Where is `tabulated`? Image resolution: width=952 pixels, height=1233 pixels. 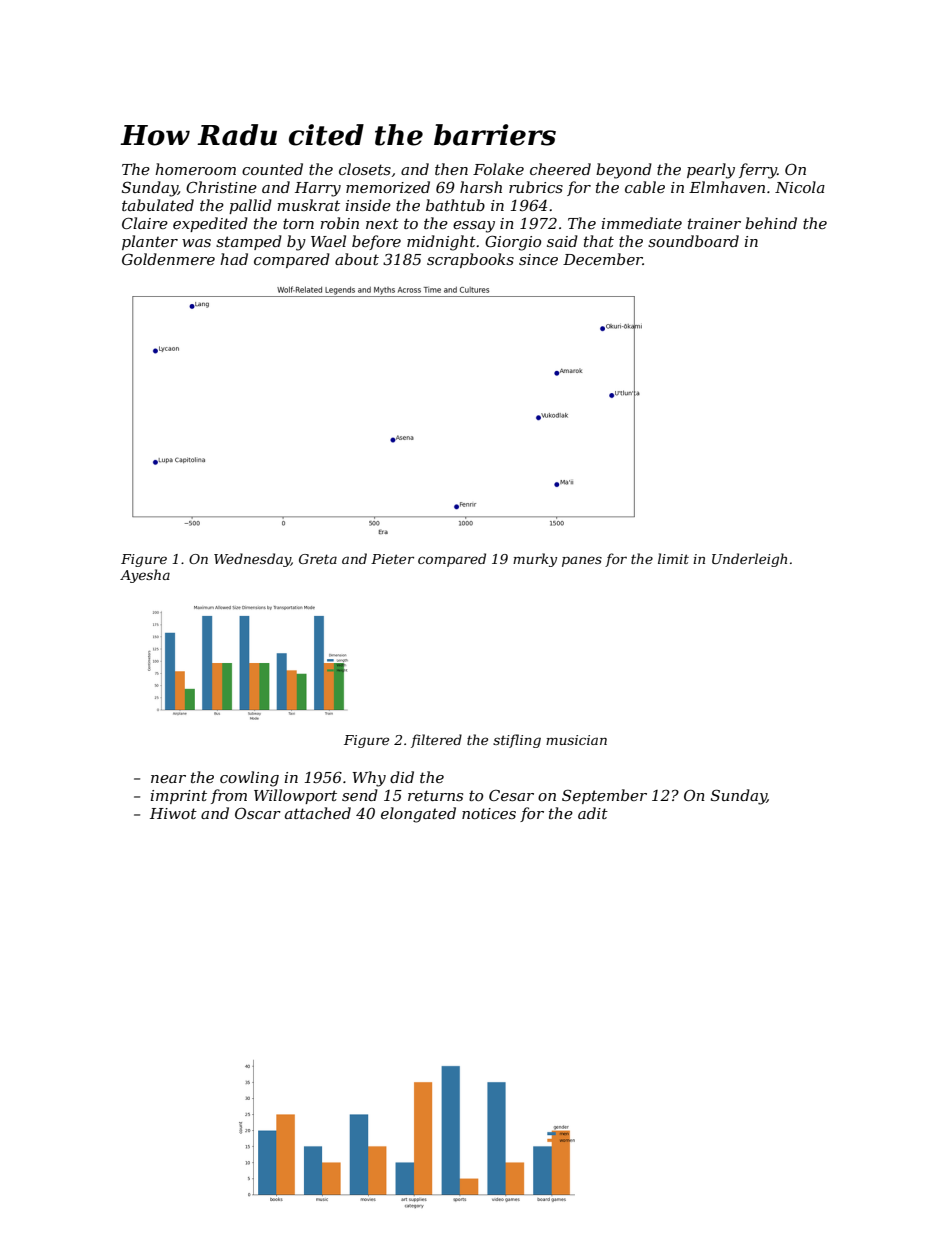
tabulated is located at coordinates (158, 205).
